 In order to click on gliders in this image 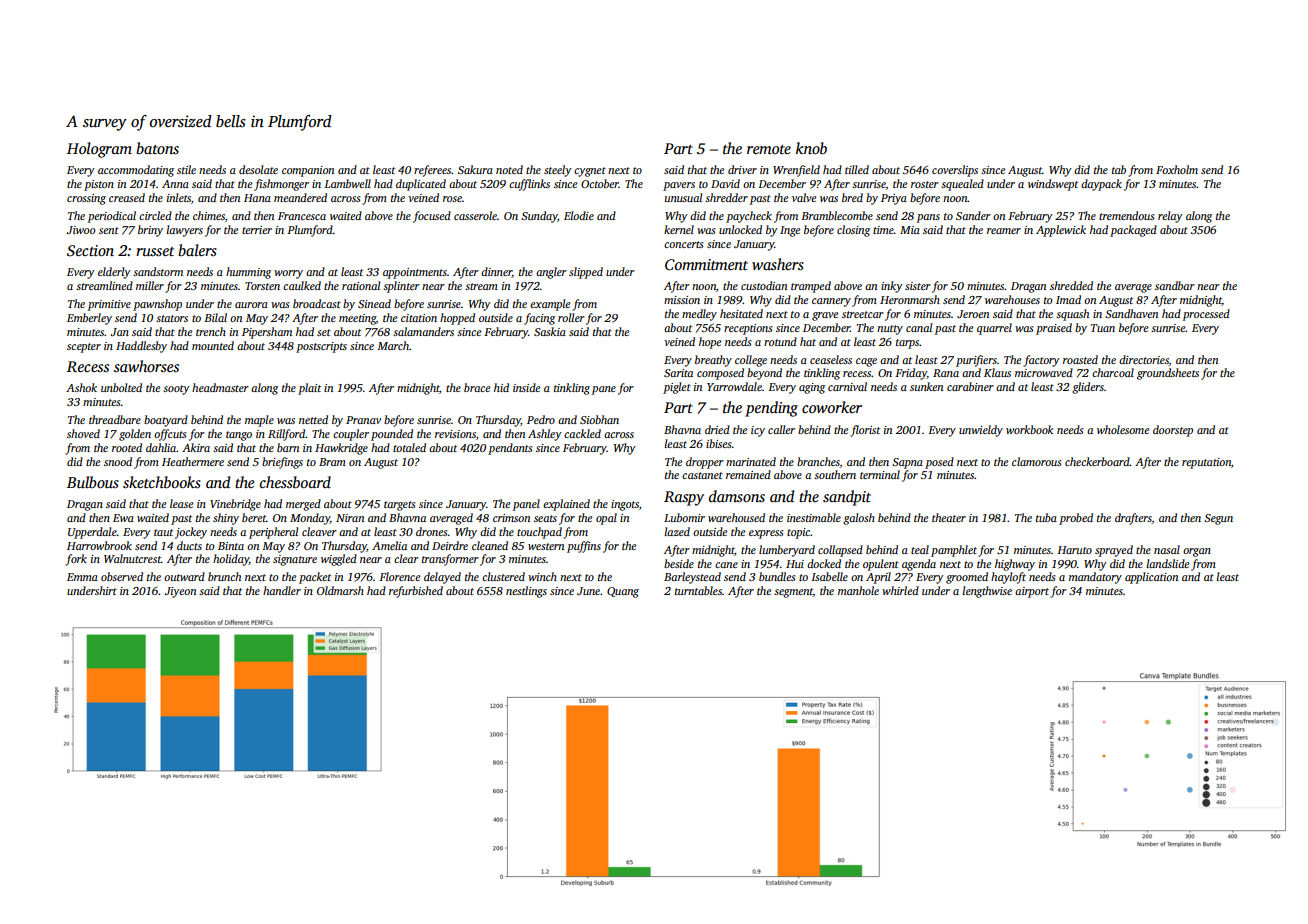, I will do `click(1088, 388)`.
